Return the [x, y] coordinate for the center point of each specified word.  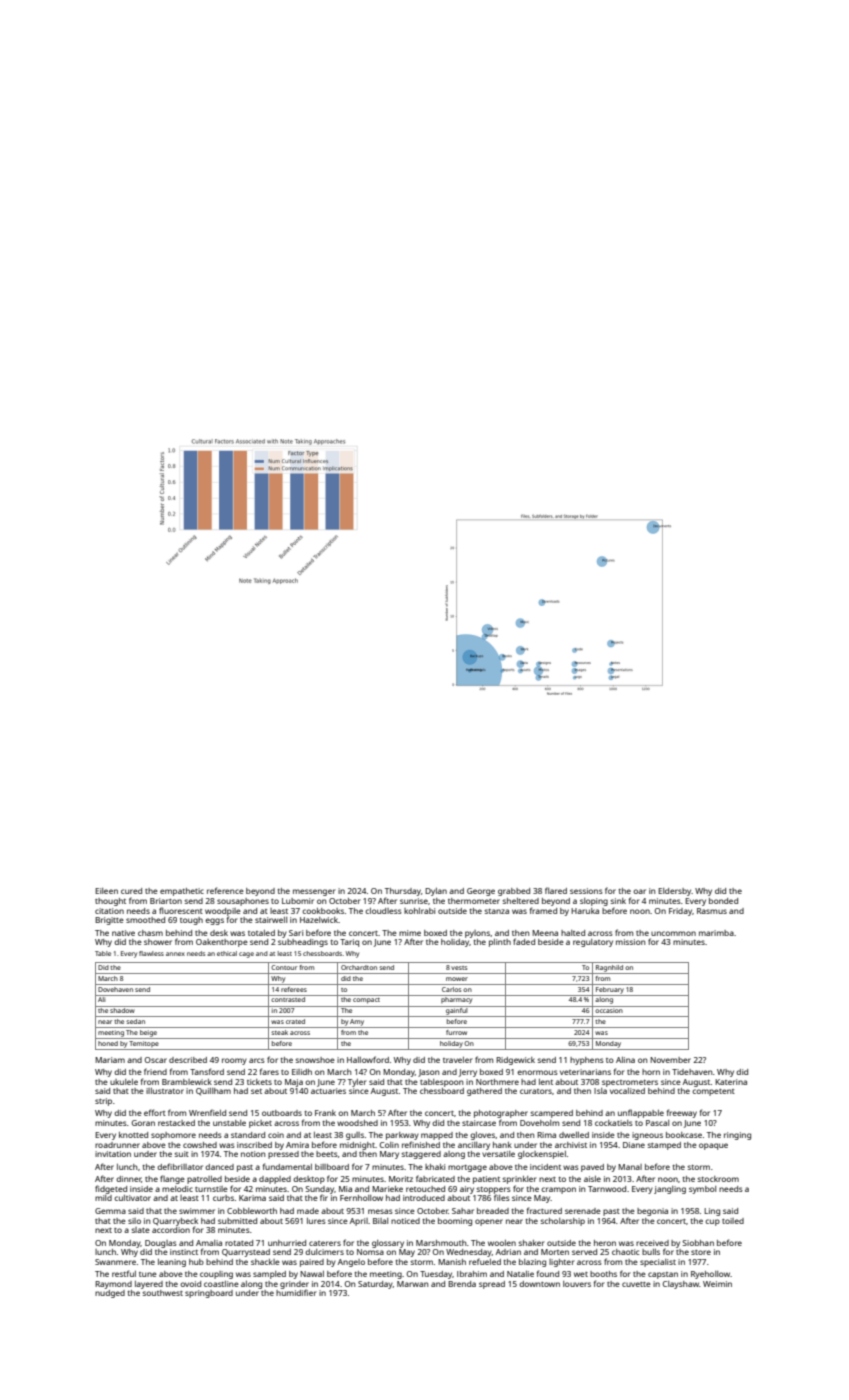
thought [110, 902]
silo [134, 1221]
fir [324, 1198]
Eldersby [674, 892]
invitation [113, 1154]
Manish [452, 1262]
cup [712, 1222]
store [701, 1252]
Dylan [436, 892]
